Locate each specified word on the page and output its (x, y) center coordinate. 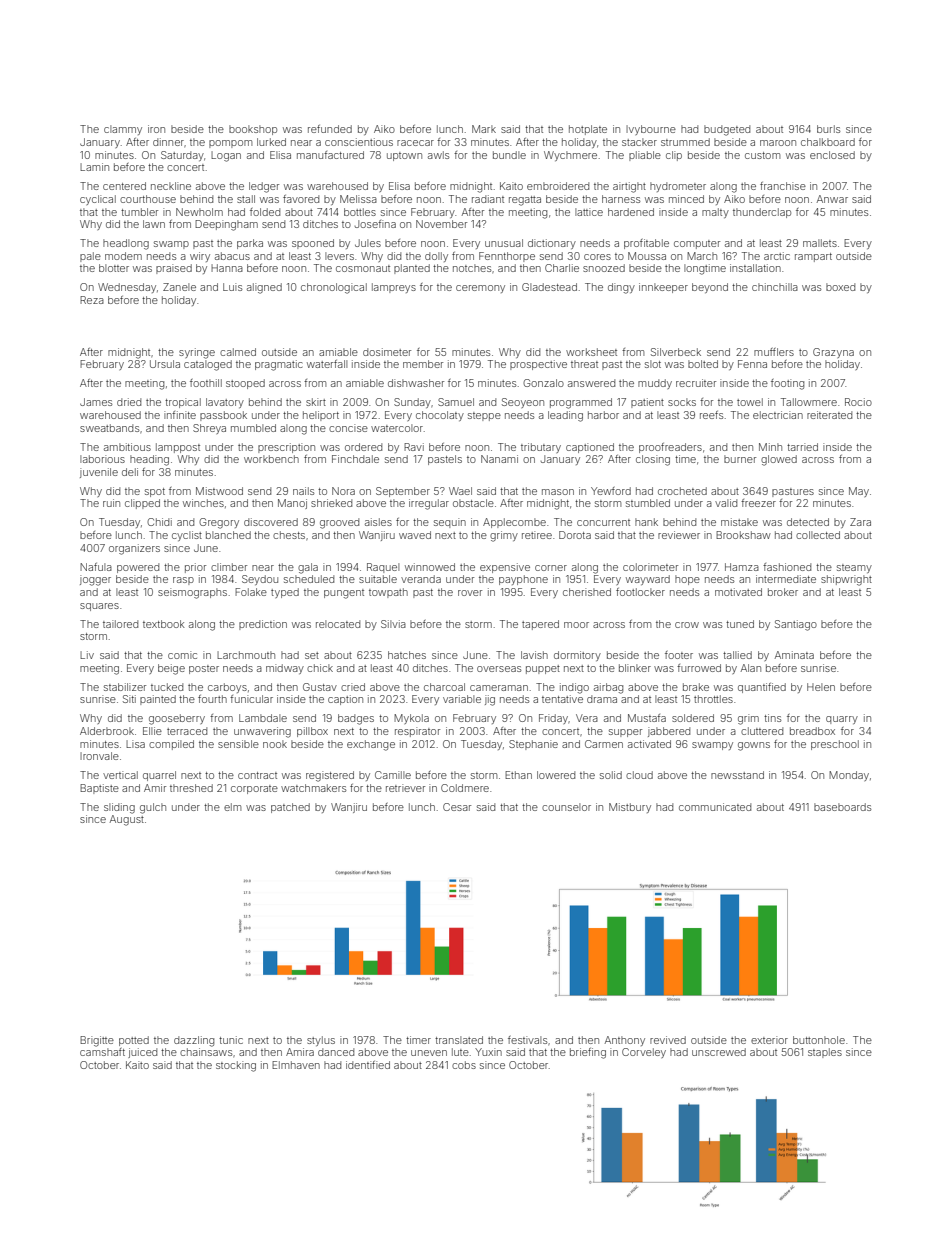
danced (336, 1052)
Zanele (179, 287)
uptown (404, 156)
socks (682, 402)
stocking (236, 1066)
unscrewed (719, 1052)
